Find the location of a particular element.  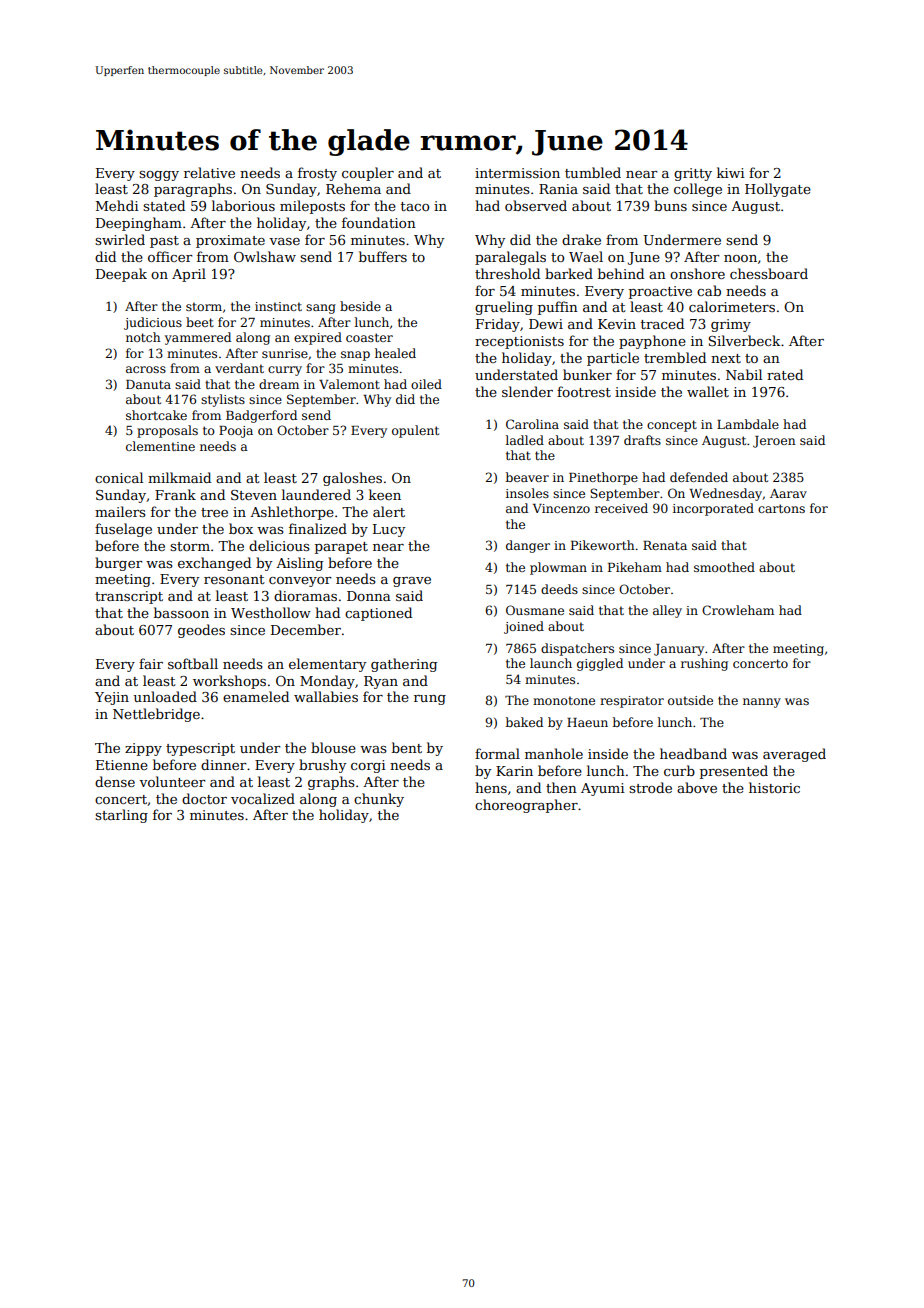

Pikeworth is located at coordinates (602, 545).
